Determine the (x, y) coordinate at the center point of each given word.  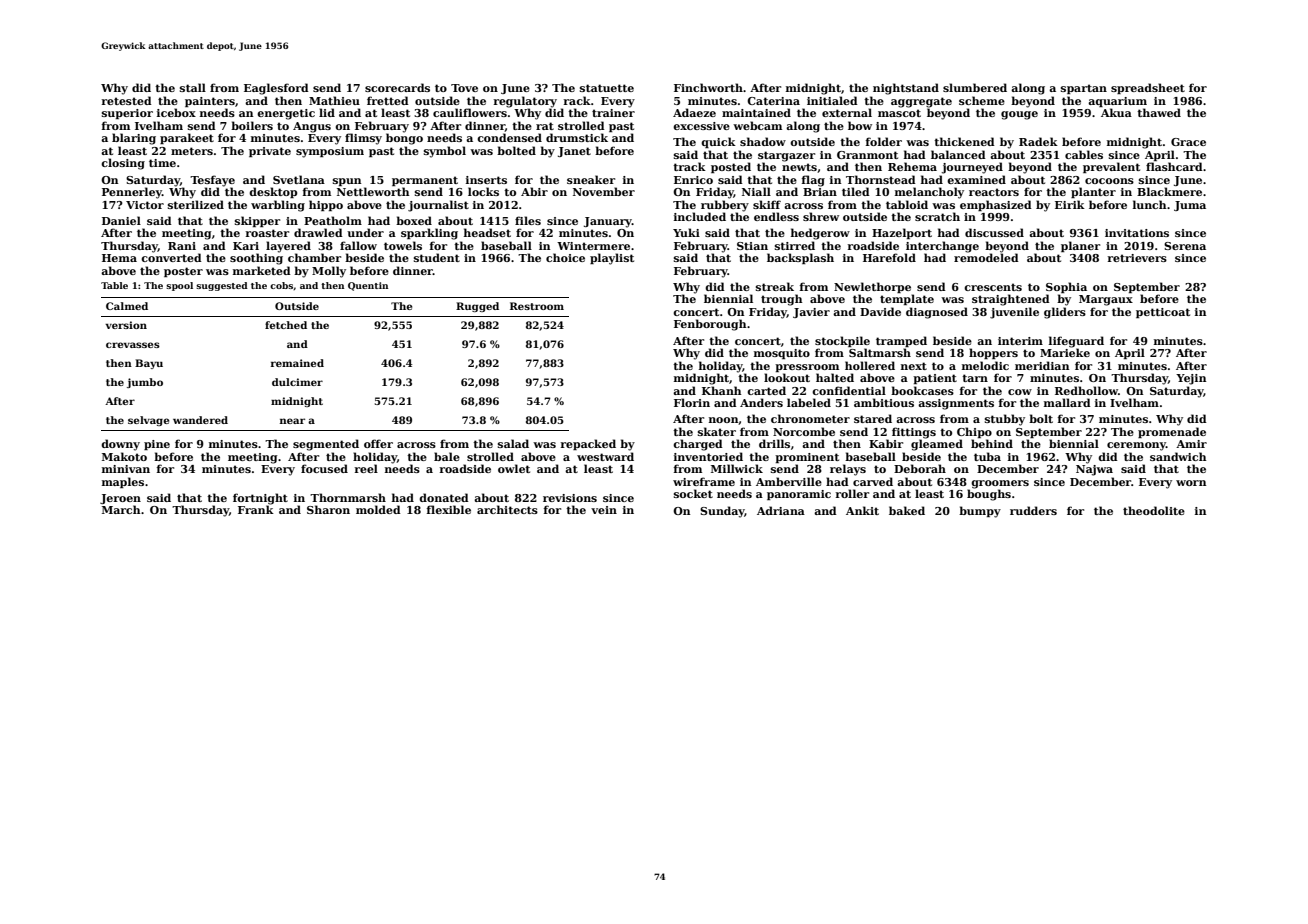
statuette (607, 88)
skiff (767, 204)
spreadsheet (1148, 88)
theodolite (1154, 510)
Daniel (121, 220)
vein (604, 510)
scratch (937, 216)
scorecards (397, 87)
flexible (449, 509)
